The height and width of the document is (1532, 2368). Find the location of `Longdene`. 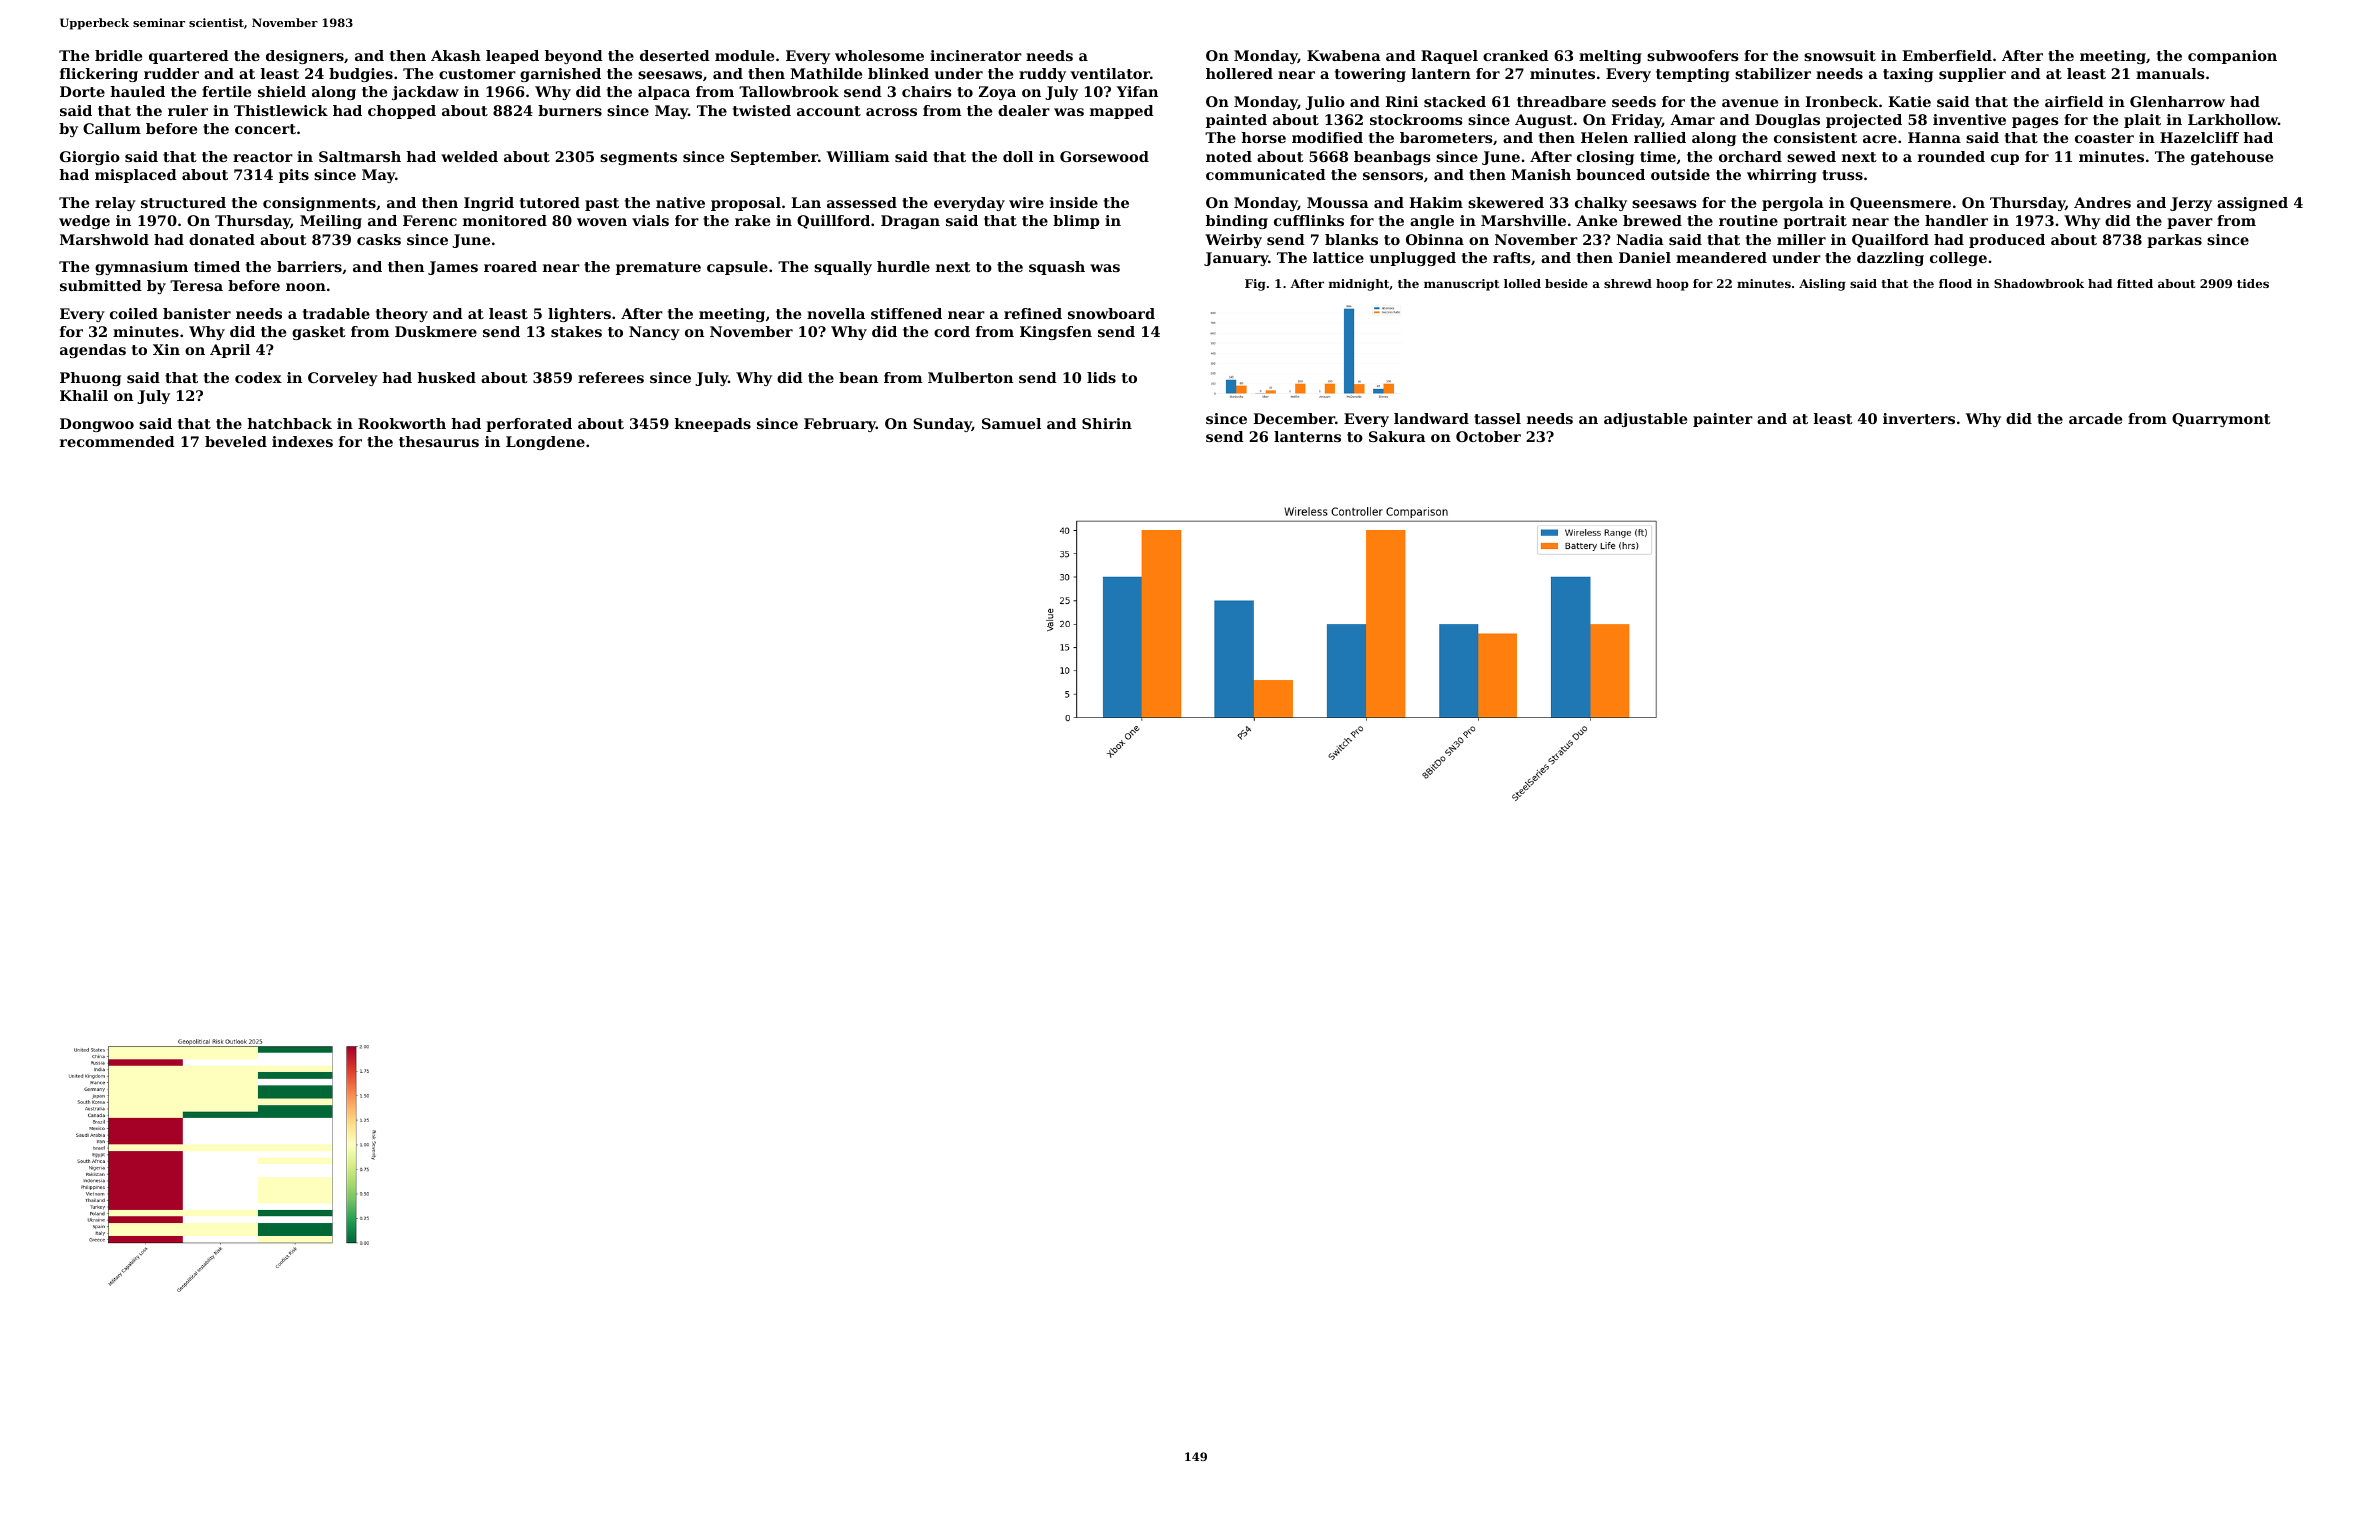

Longdene is located at coordinates (545, 443).
